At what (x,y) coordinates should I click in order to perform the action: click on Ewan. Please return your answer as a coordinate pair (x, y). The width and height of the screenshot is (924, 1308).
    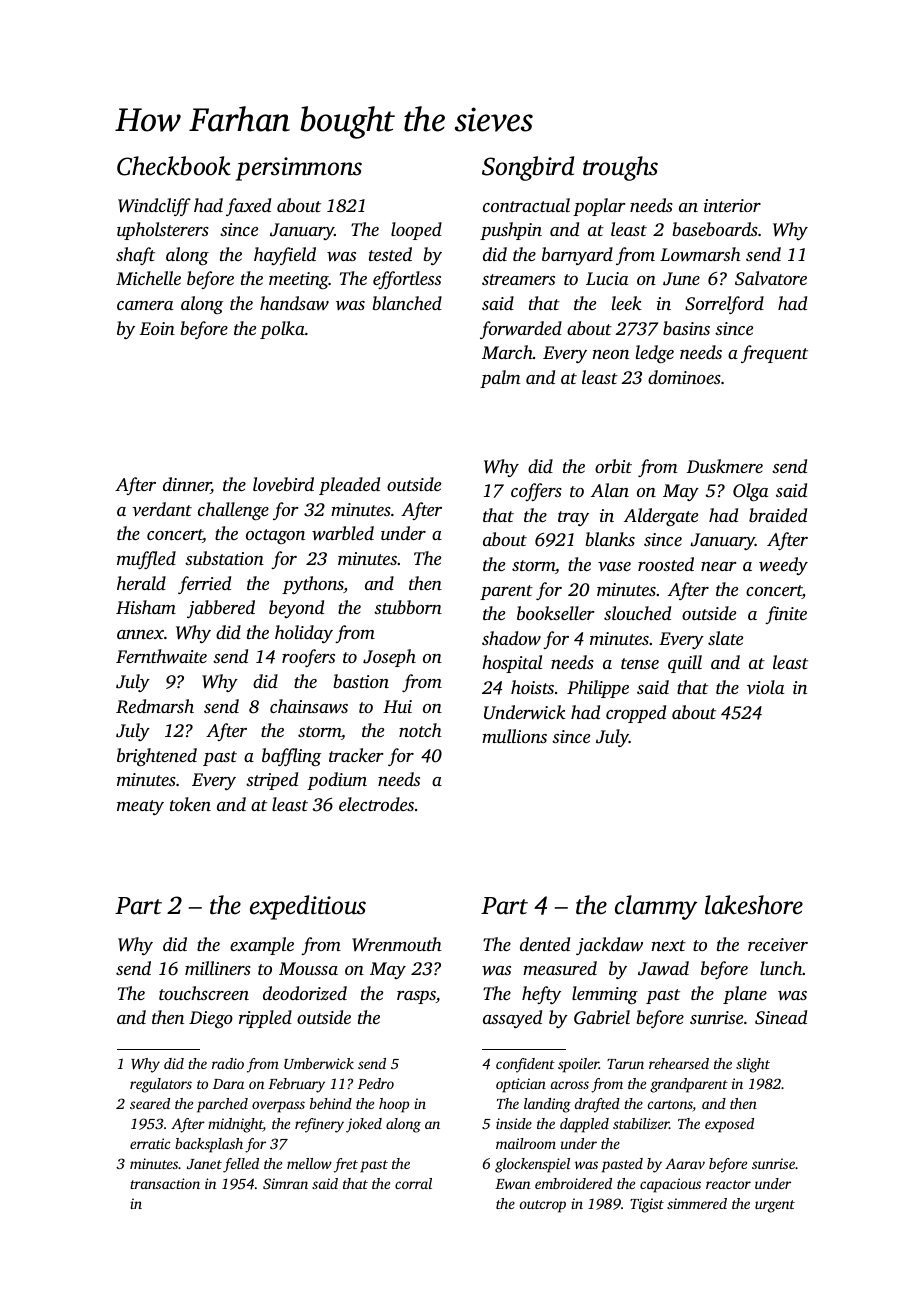
    Looking at the image, I should click on (512, 1184).
